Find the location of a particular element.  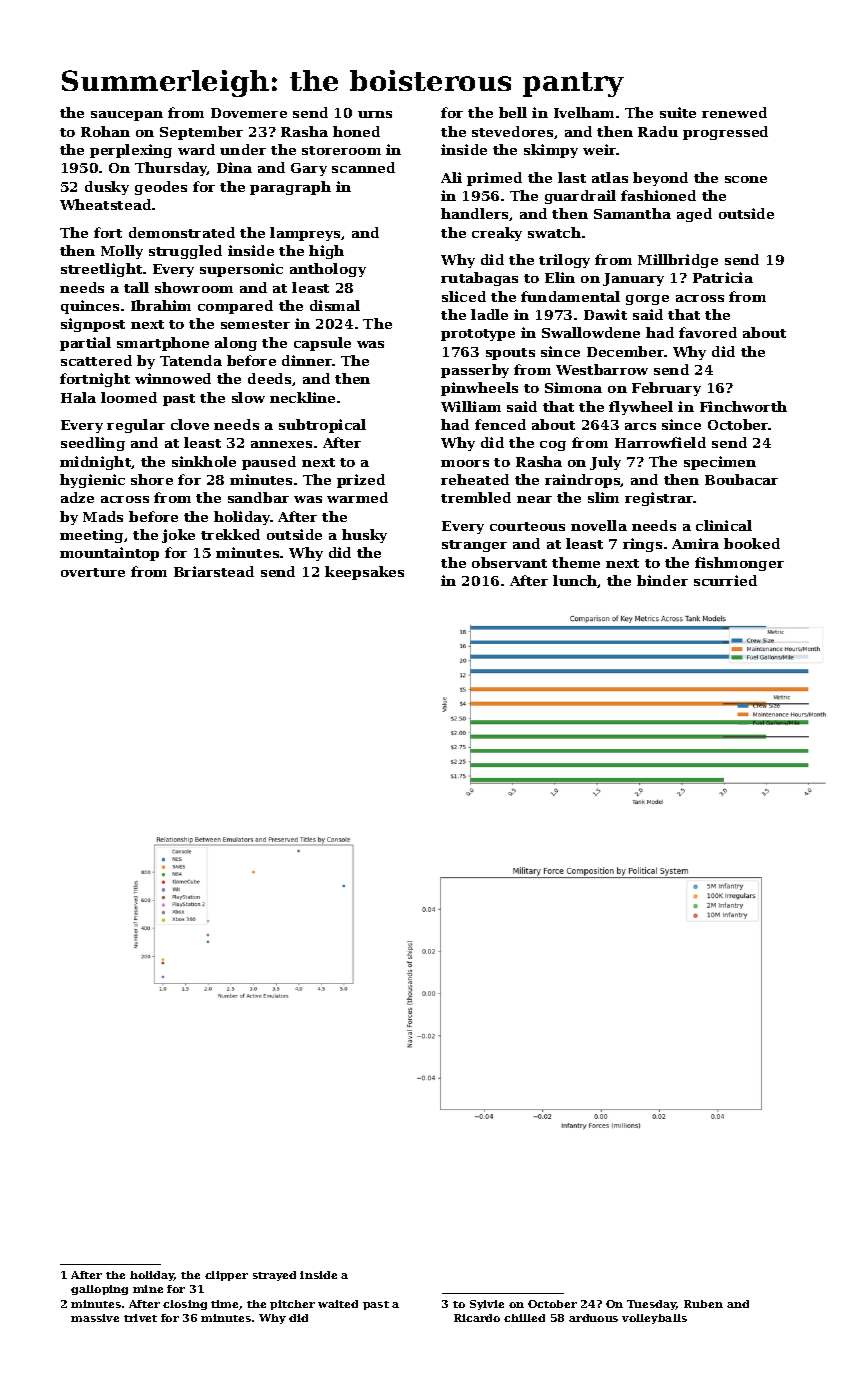

volleyballs is located at coordinates (654, 1319).
